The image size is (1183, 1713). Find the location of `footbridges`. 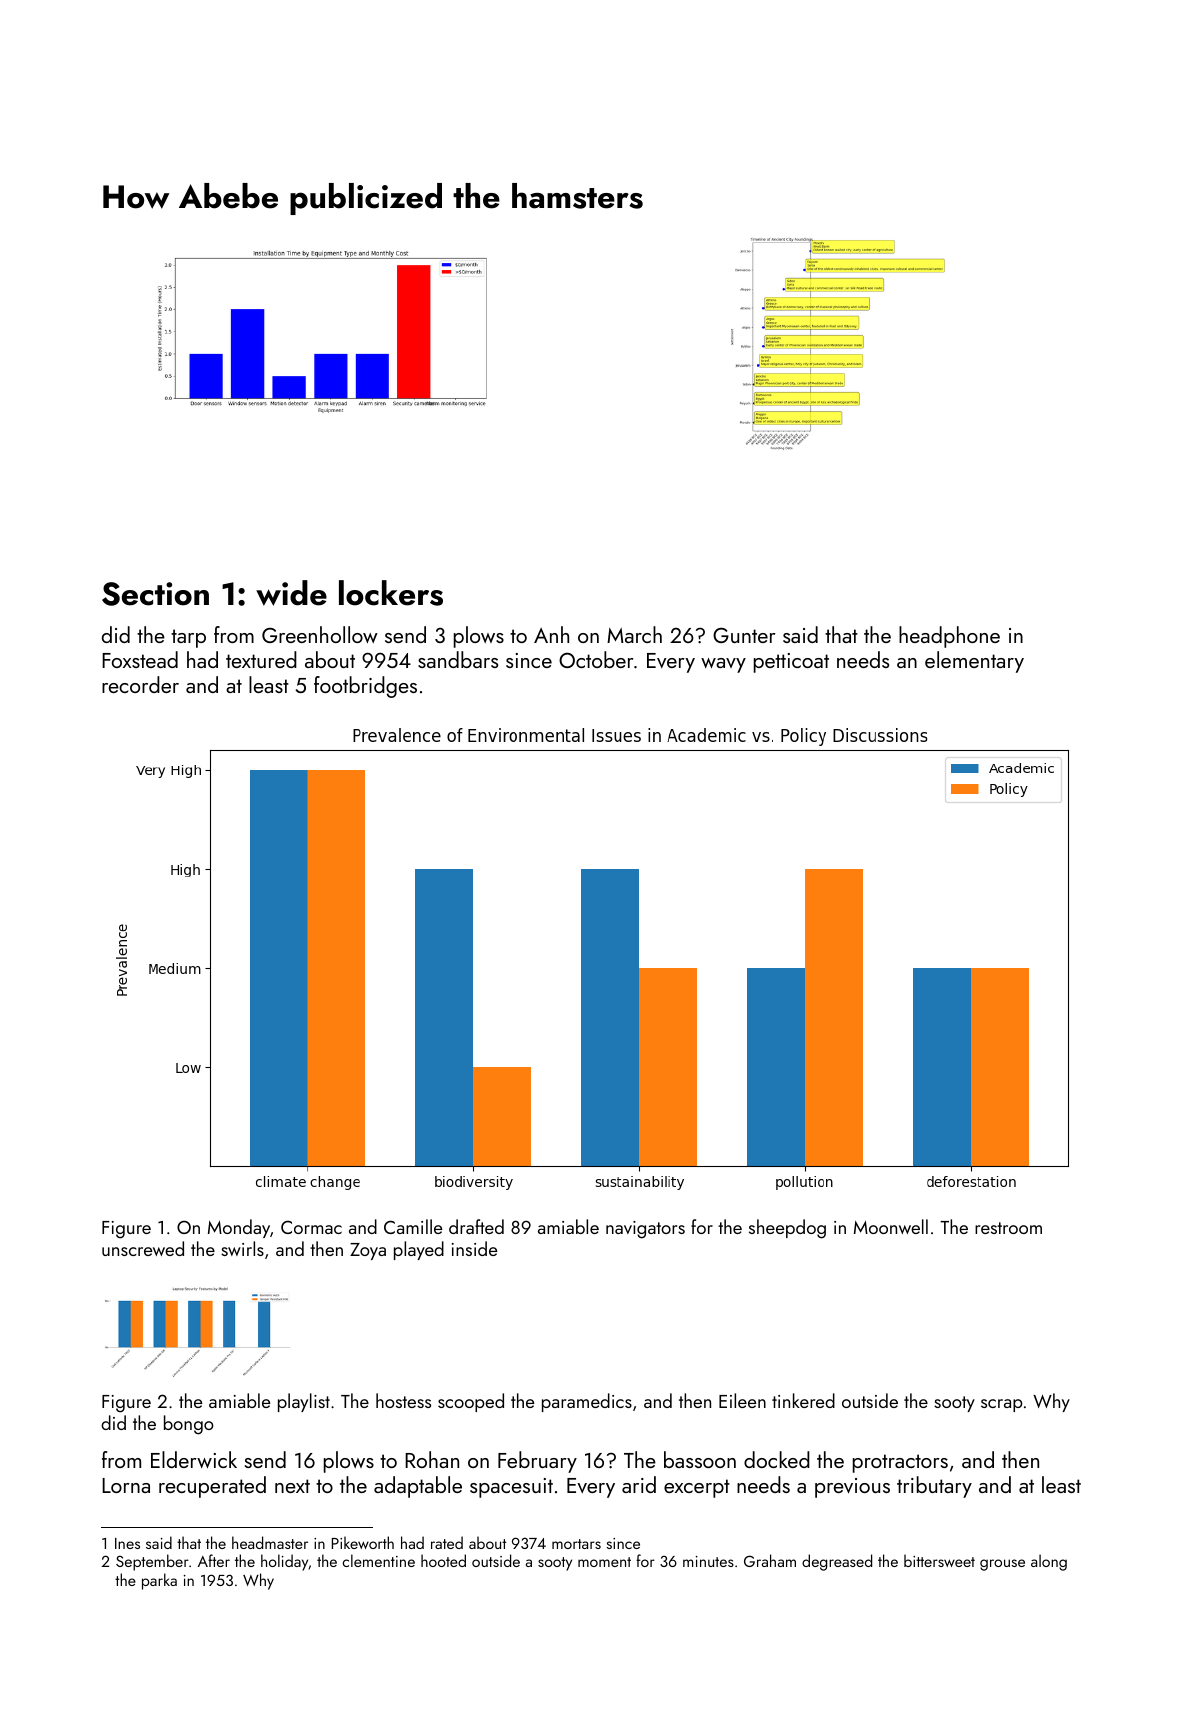

footbridges is located at coordinates (365, 687).
